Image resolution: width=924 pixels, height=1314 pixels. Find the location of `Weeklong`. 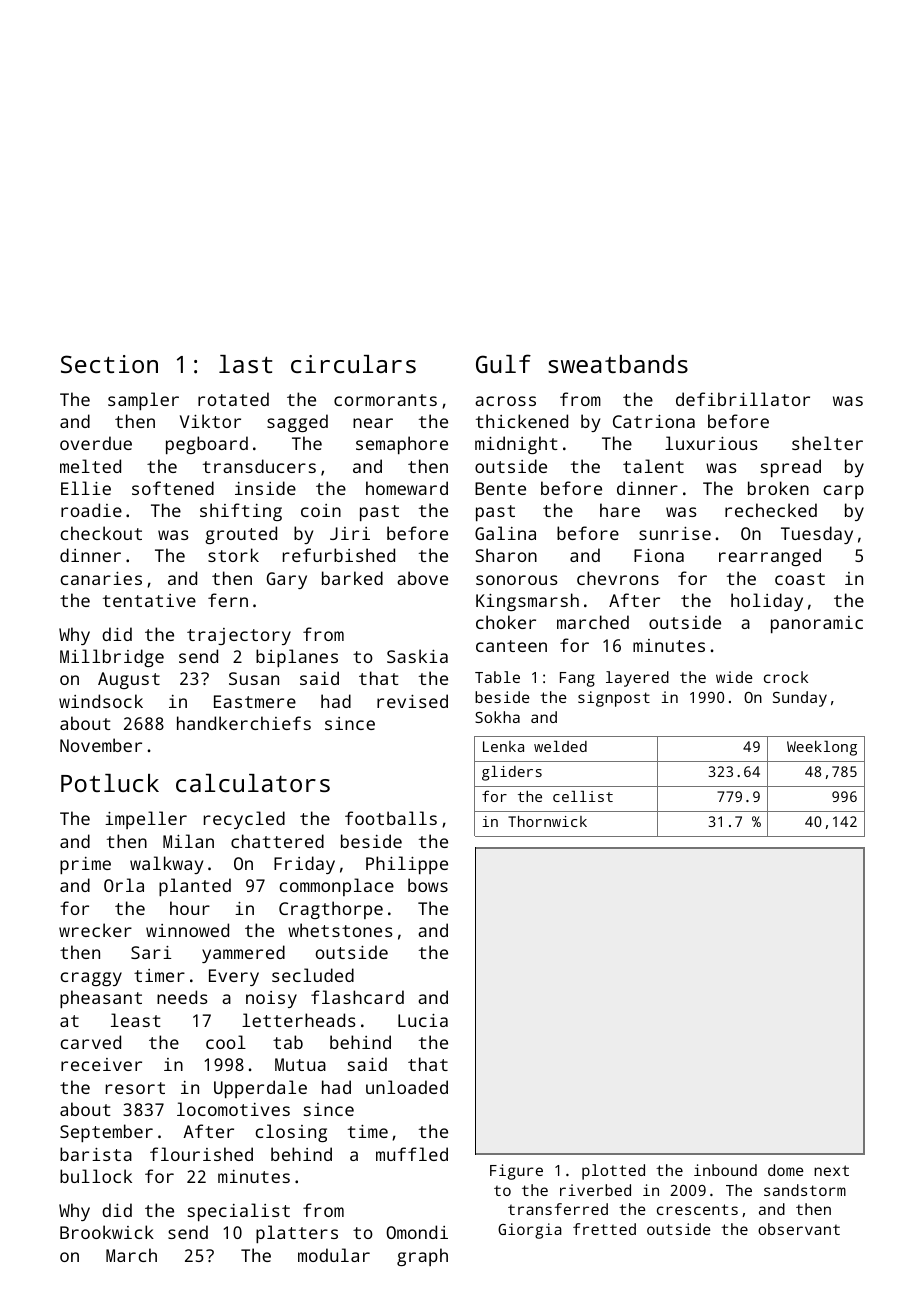

Weeklong is located at coordinates (822, 748).
